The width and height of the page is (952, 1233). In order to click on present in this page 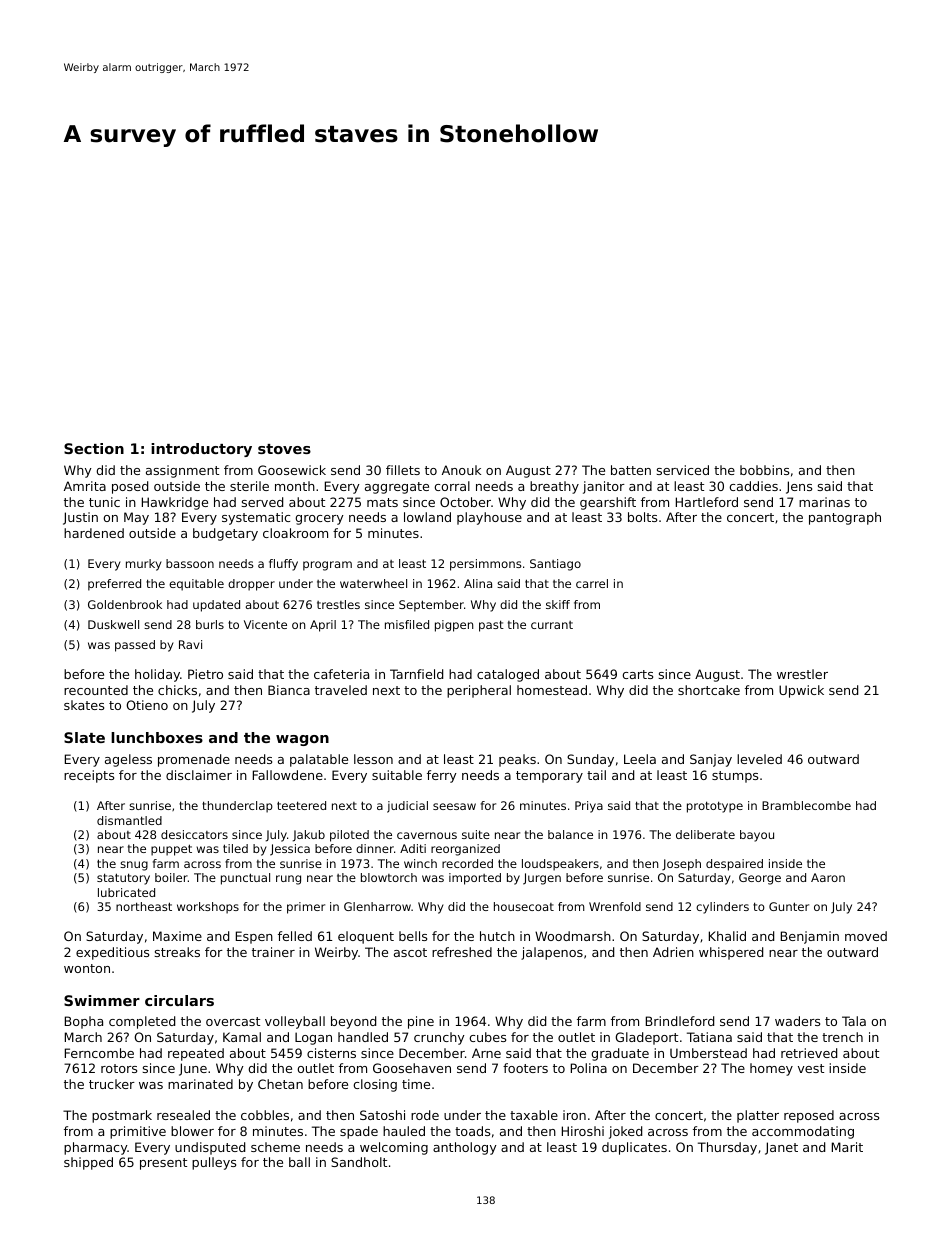, I will do `click(163, 1164)`.
